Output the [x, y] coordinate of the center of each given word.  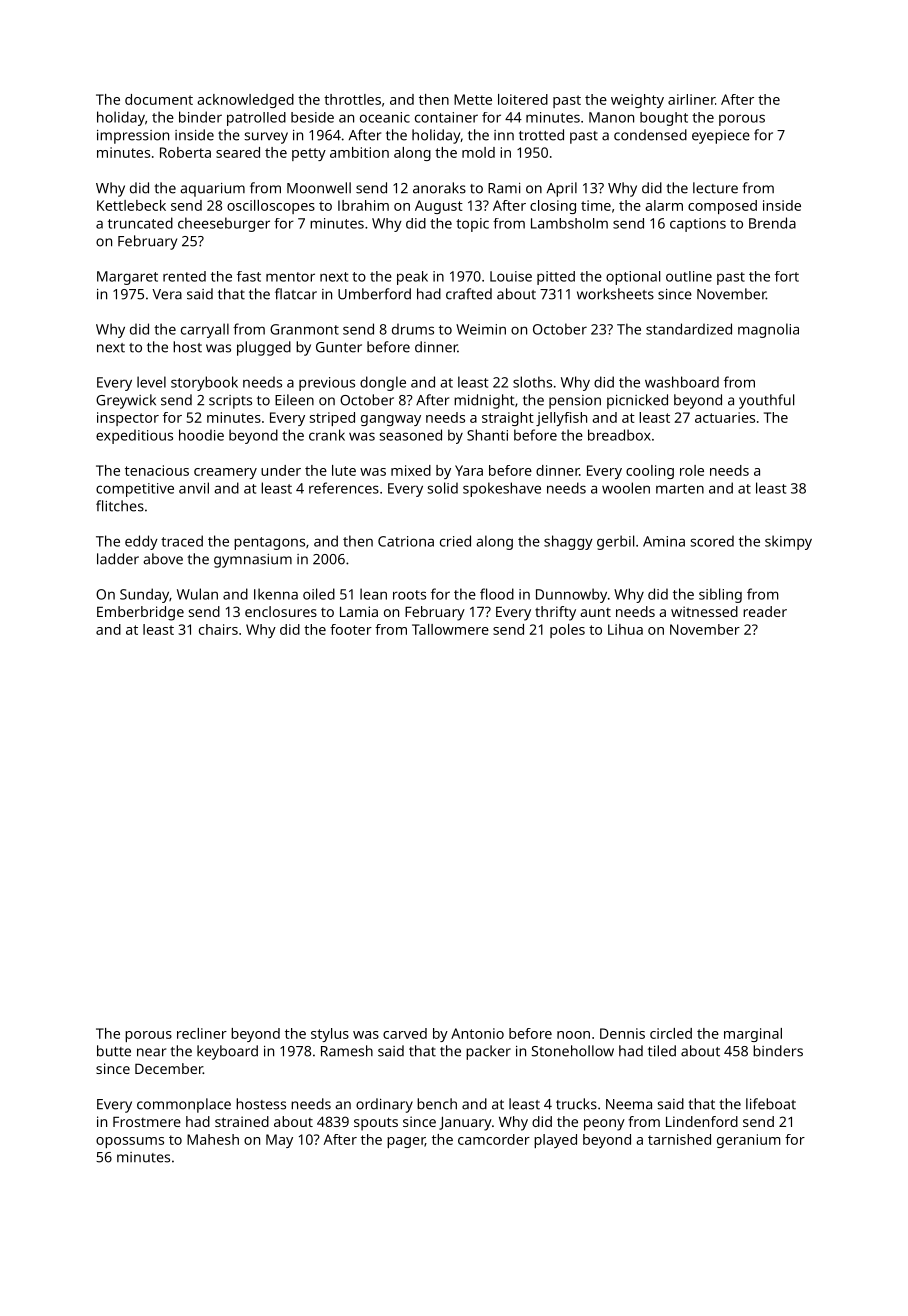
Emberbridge [140, 613]
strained [242, 1121]
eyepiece [721, 137]
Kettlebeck [131, 205]
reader [765, 611]
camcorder [494, 1139]
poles [567, 631]
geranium [749, 1141]
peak [412, 278]
